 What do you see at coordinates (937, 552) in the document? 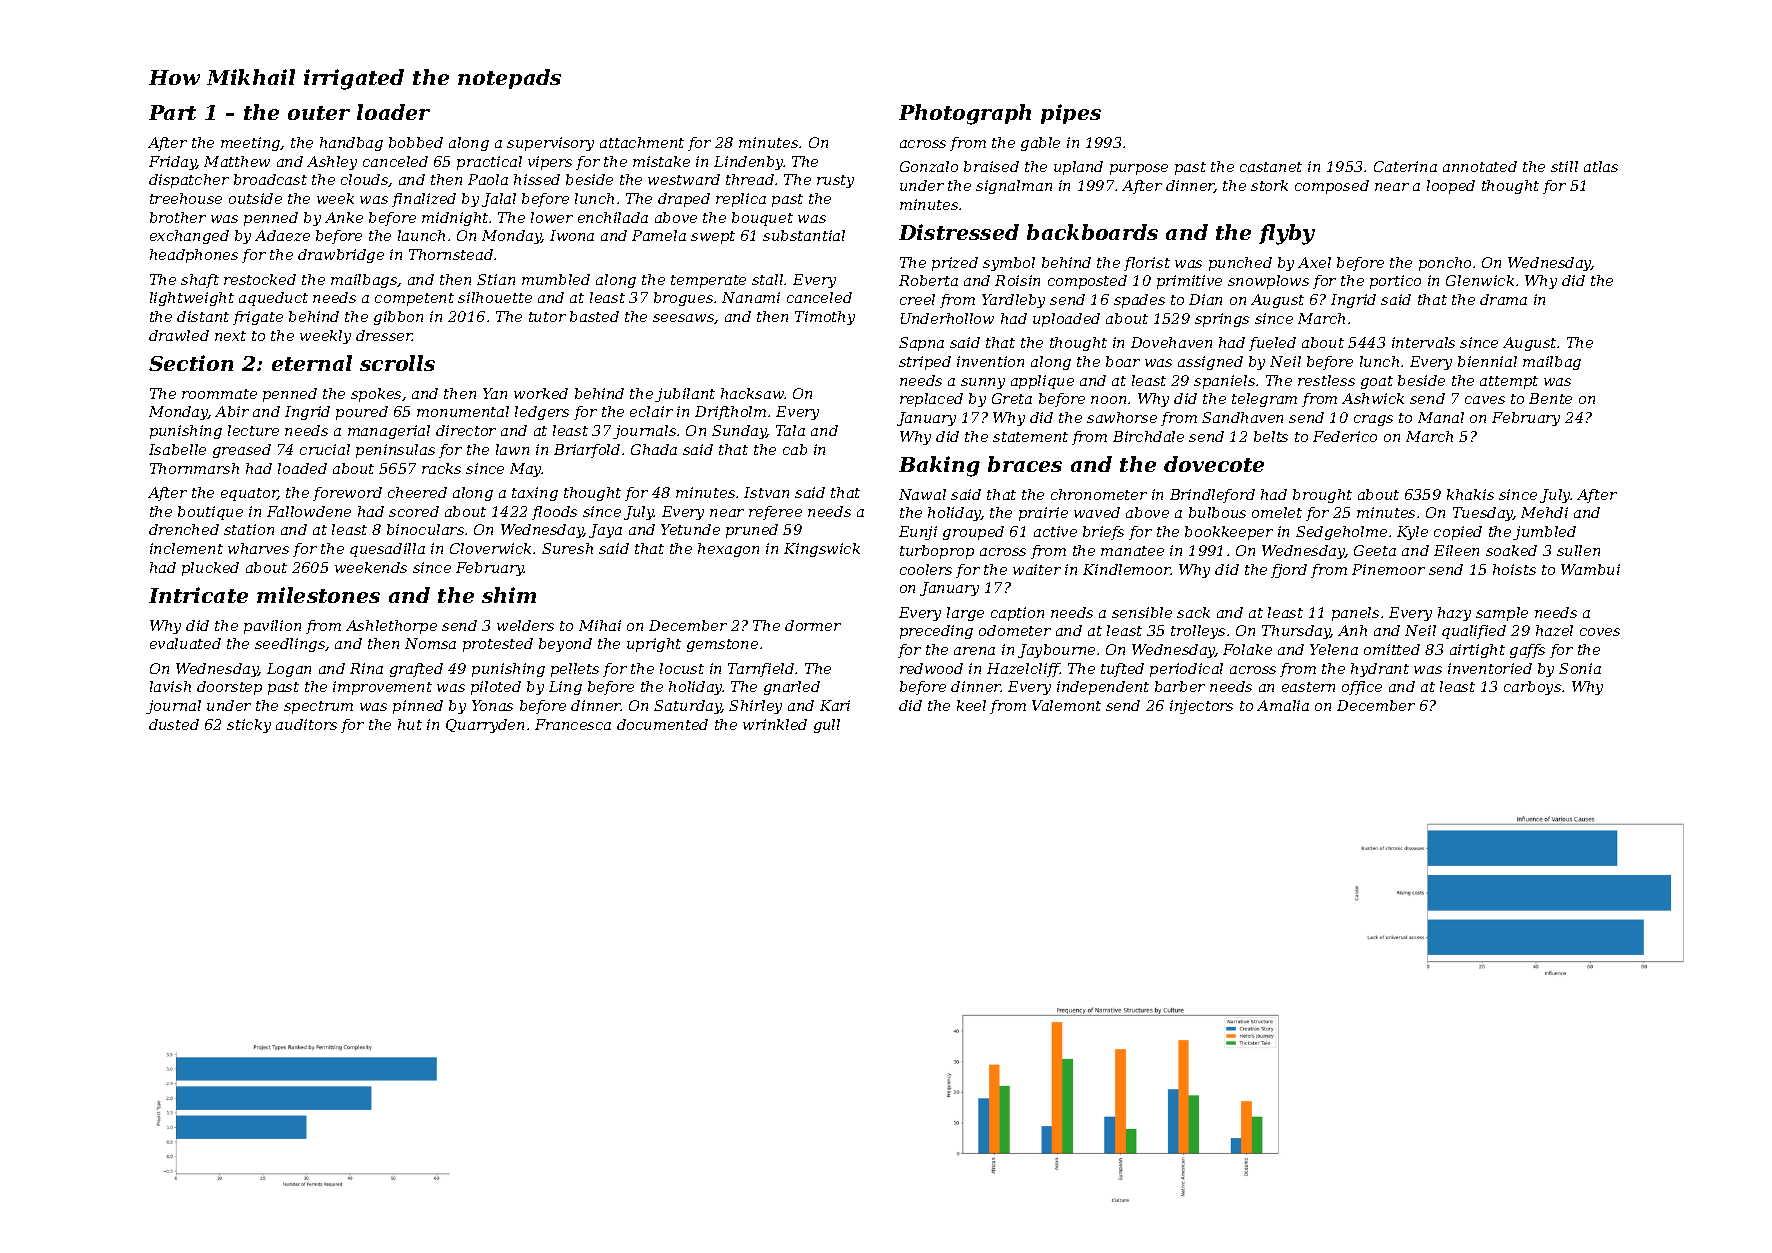
I see `turboprop` at bounding box center [937, 552].
